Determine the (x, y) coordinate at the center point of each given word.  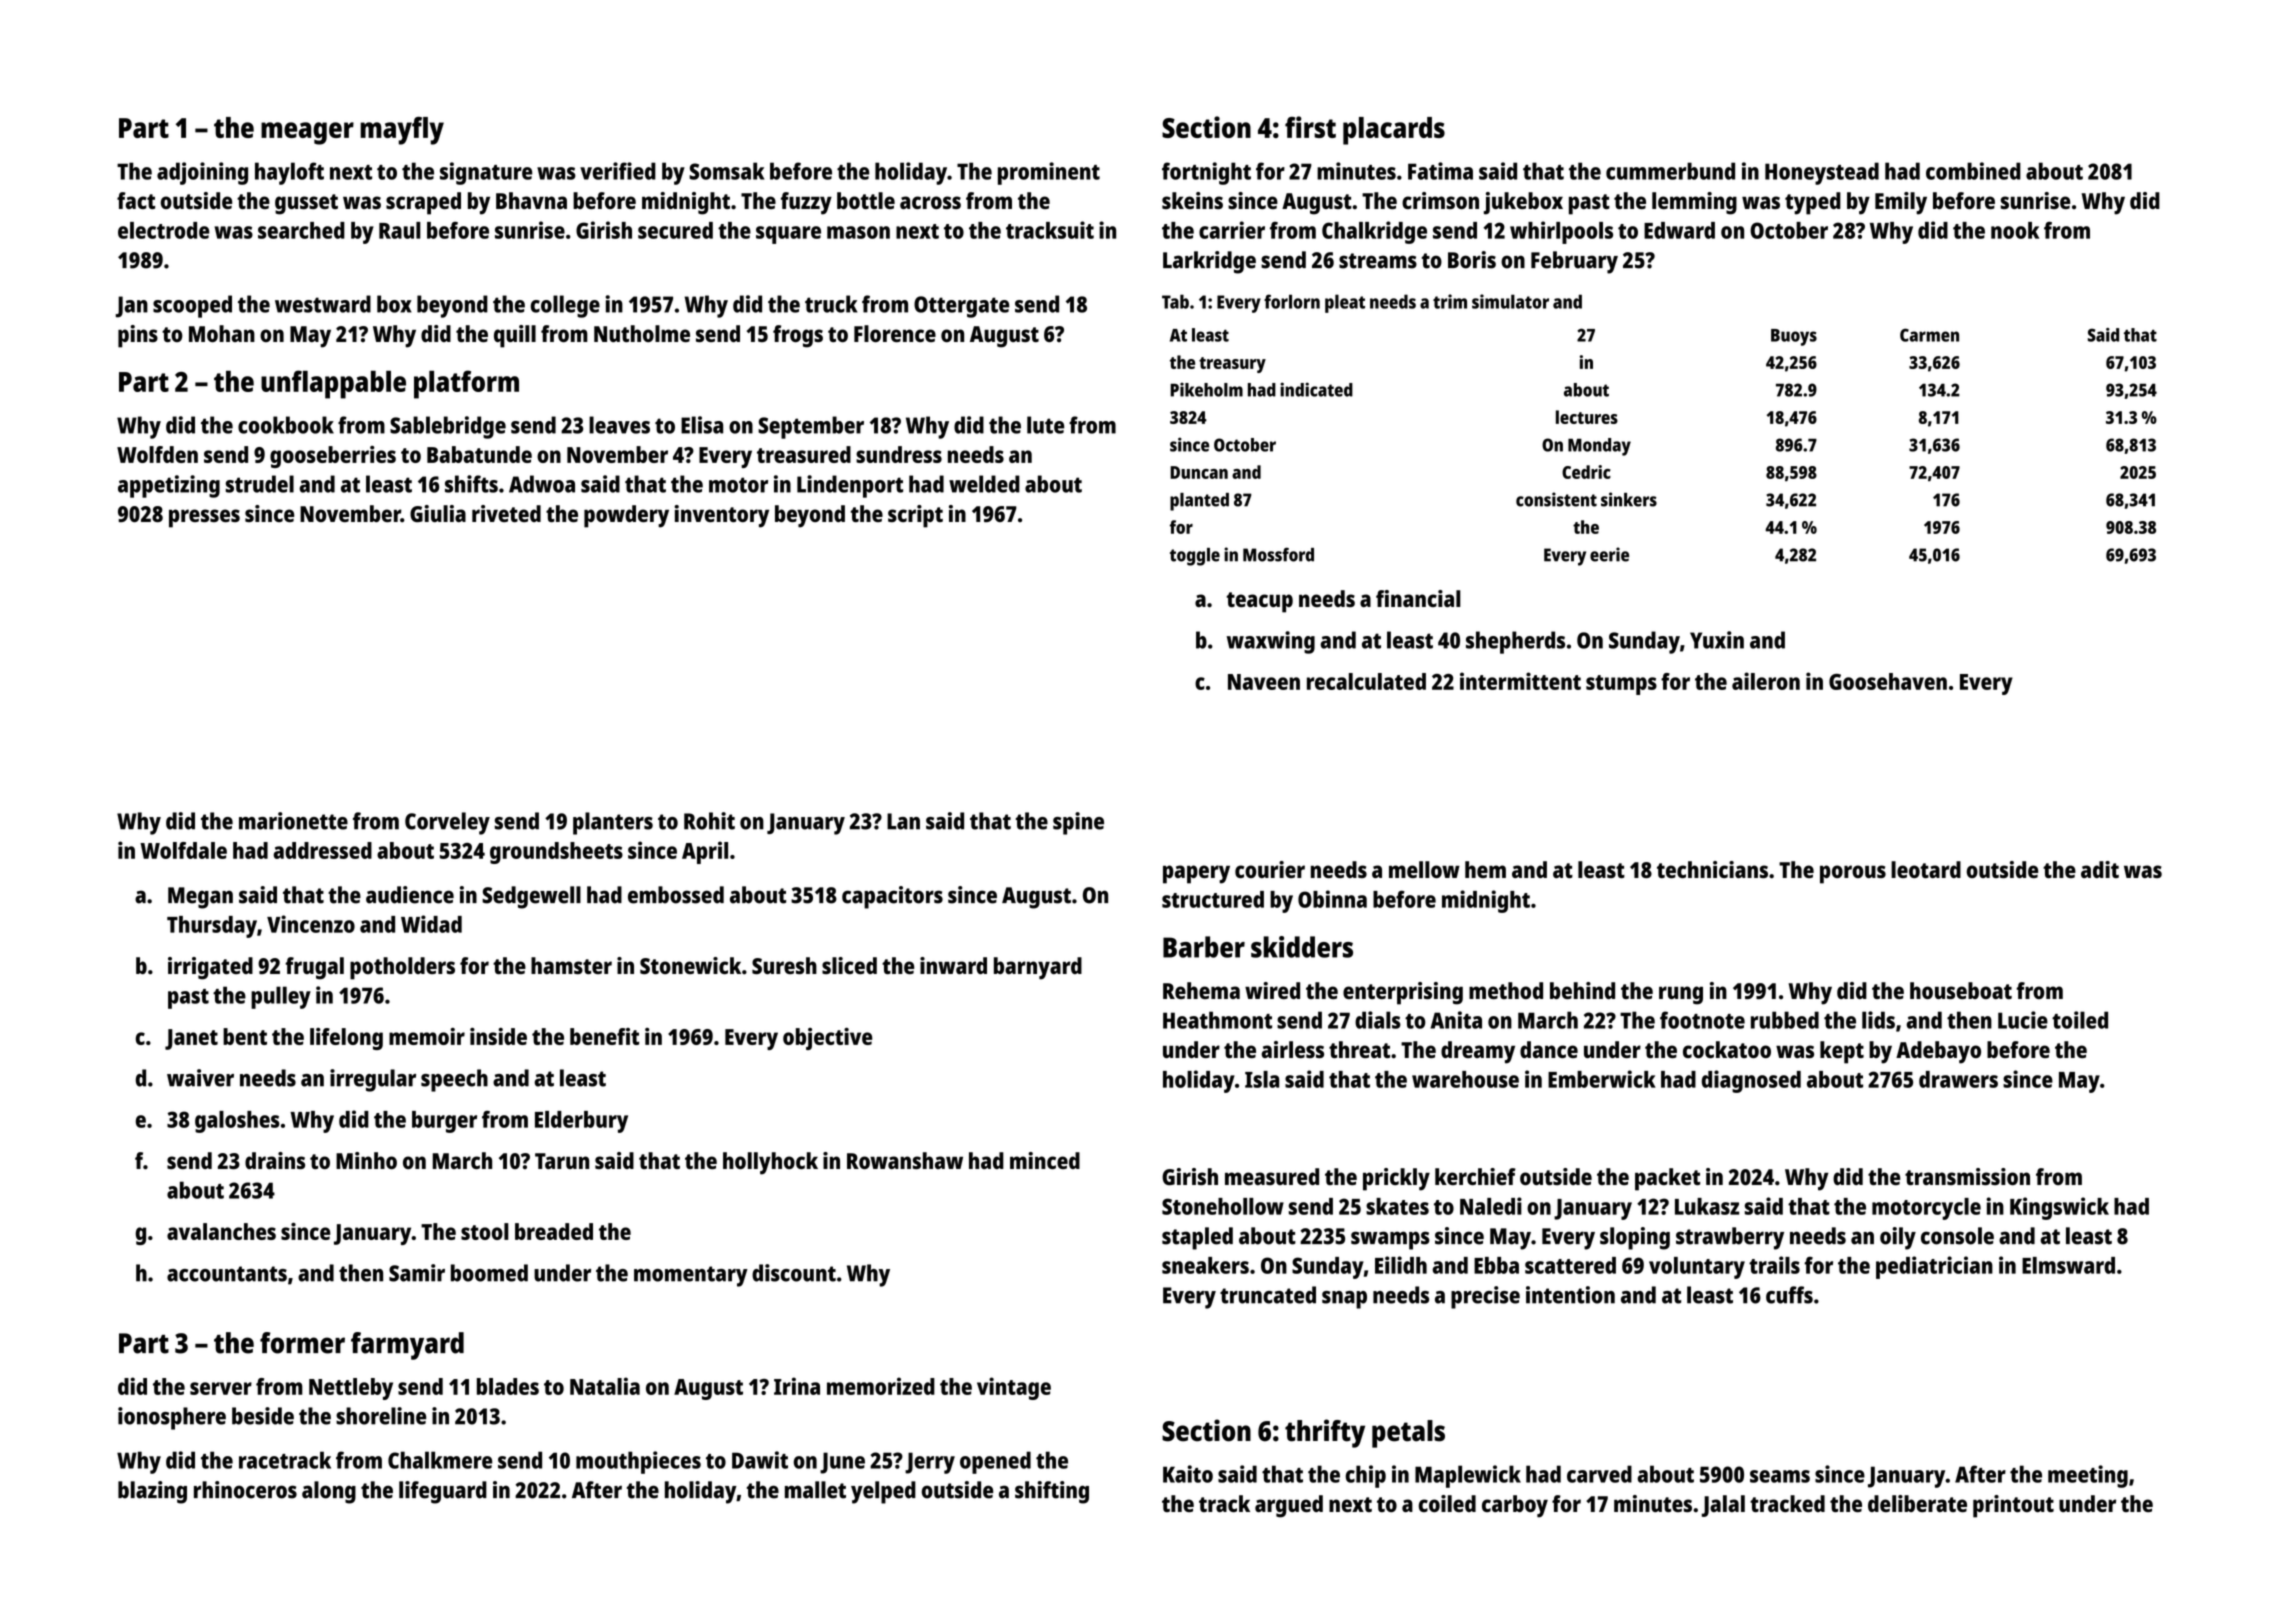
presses (204, 518)
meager (307, 133)
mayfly (402, 131)
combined (1973, 171)
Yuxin (1717, 640)
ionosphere (172, 1418)
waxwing (1271, 642)
